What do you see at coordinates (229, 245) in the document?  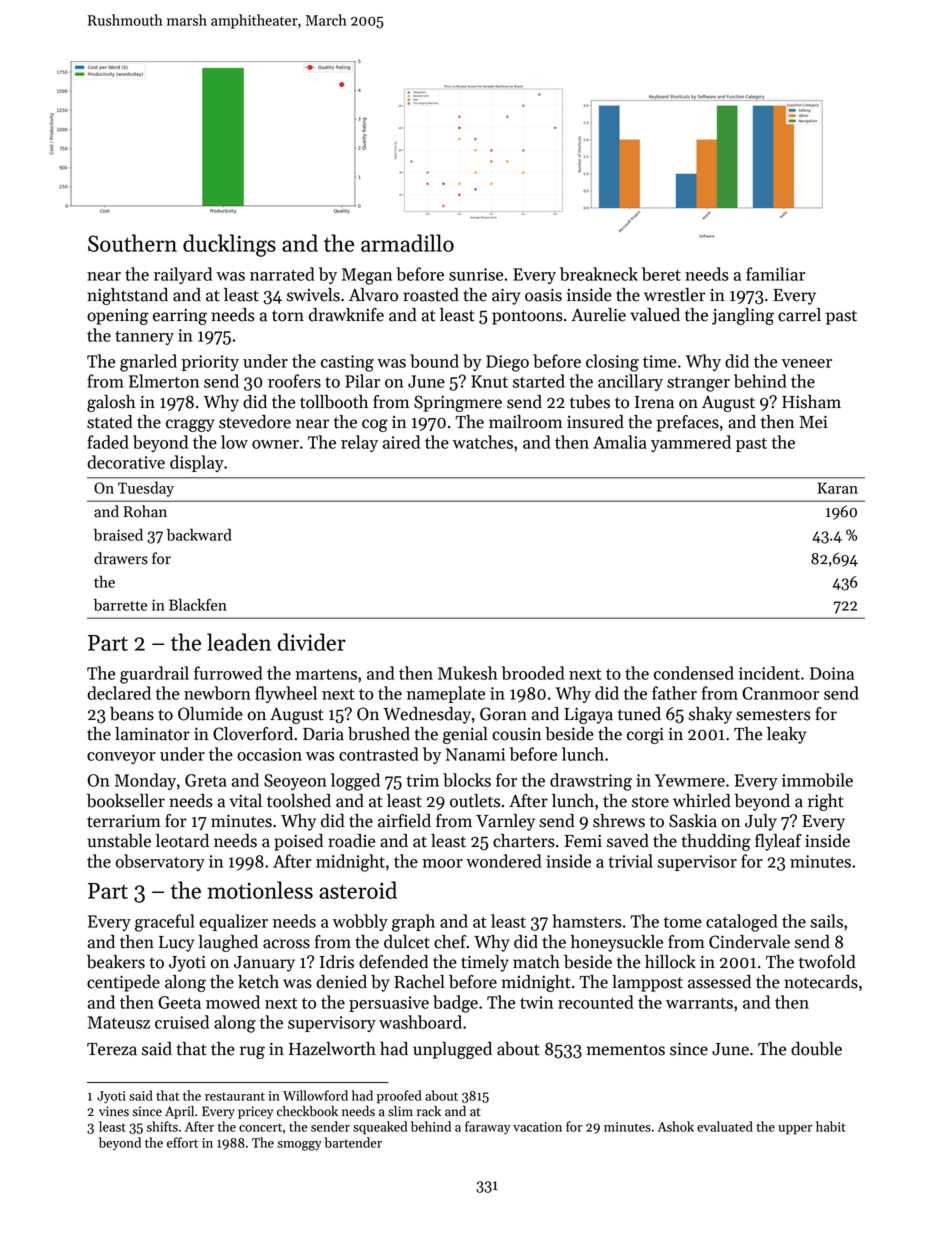 I see `ducklings` at bounding box center [229, 245].
